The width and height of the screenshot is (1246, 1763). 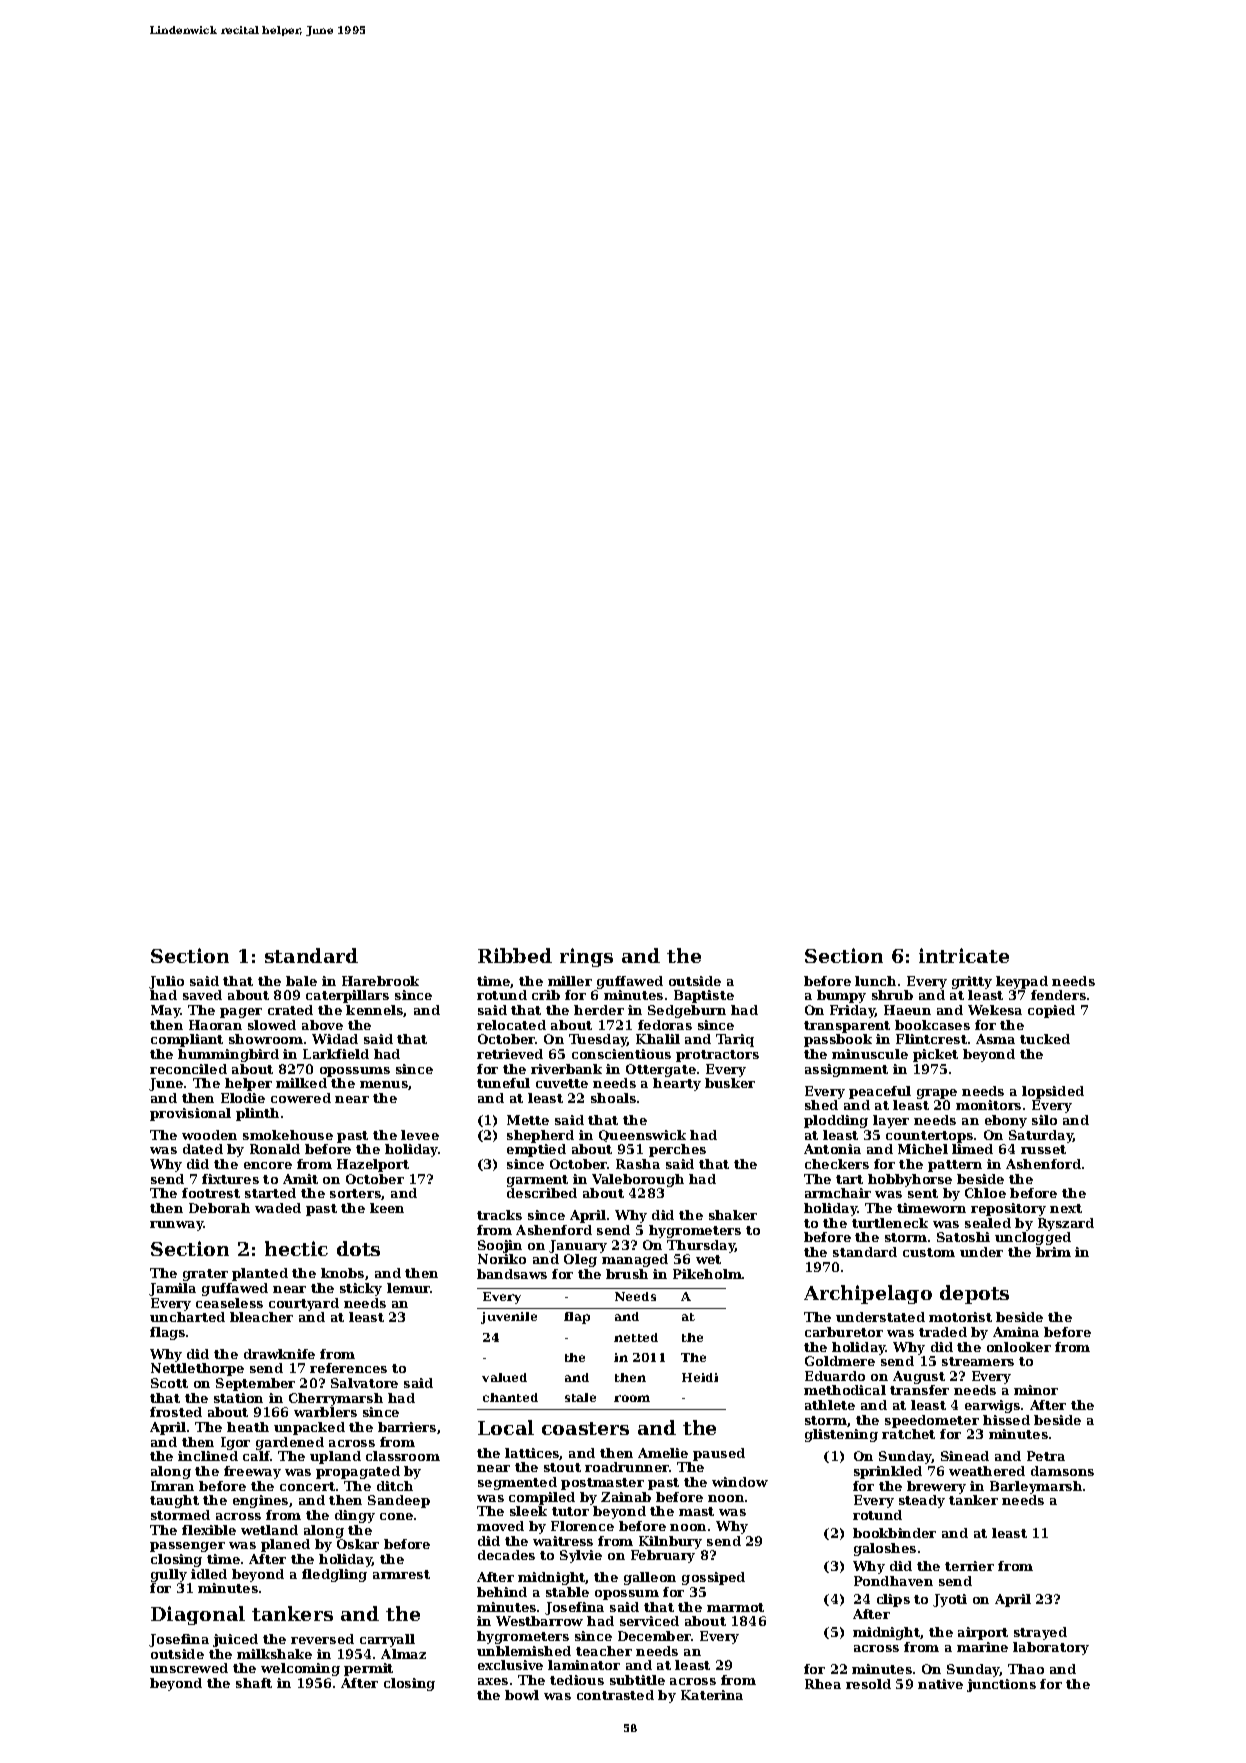 I want to click on cowered, so click(x=301, y=1098).
